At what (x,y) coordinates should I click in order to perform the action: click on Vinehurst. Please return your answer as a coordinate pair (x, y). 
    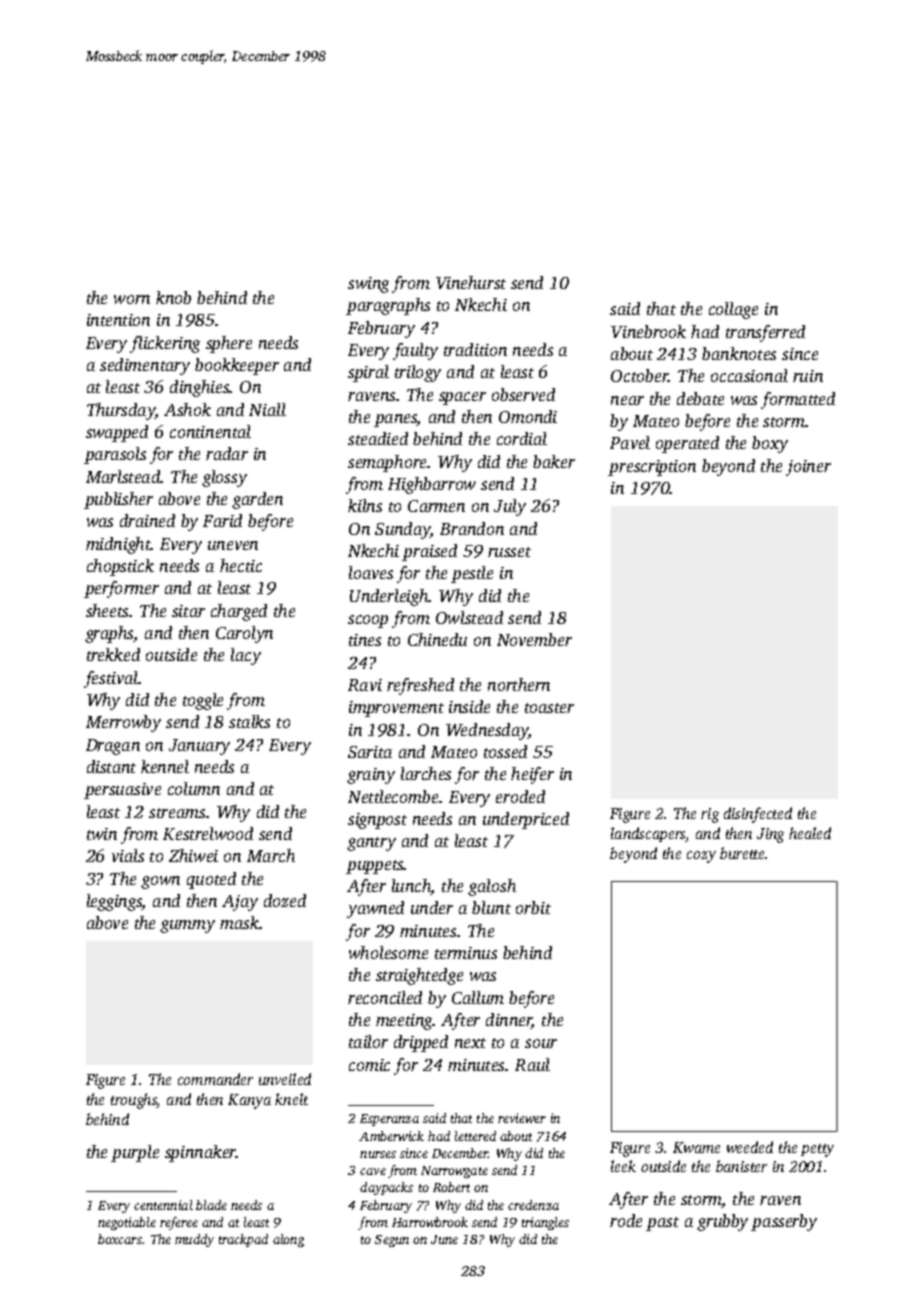
    Looking at the image, I should click on (471, 282).
